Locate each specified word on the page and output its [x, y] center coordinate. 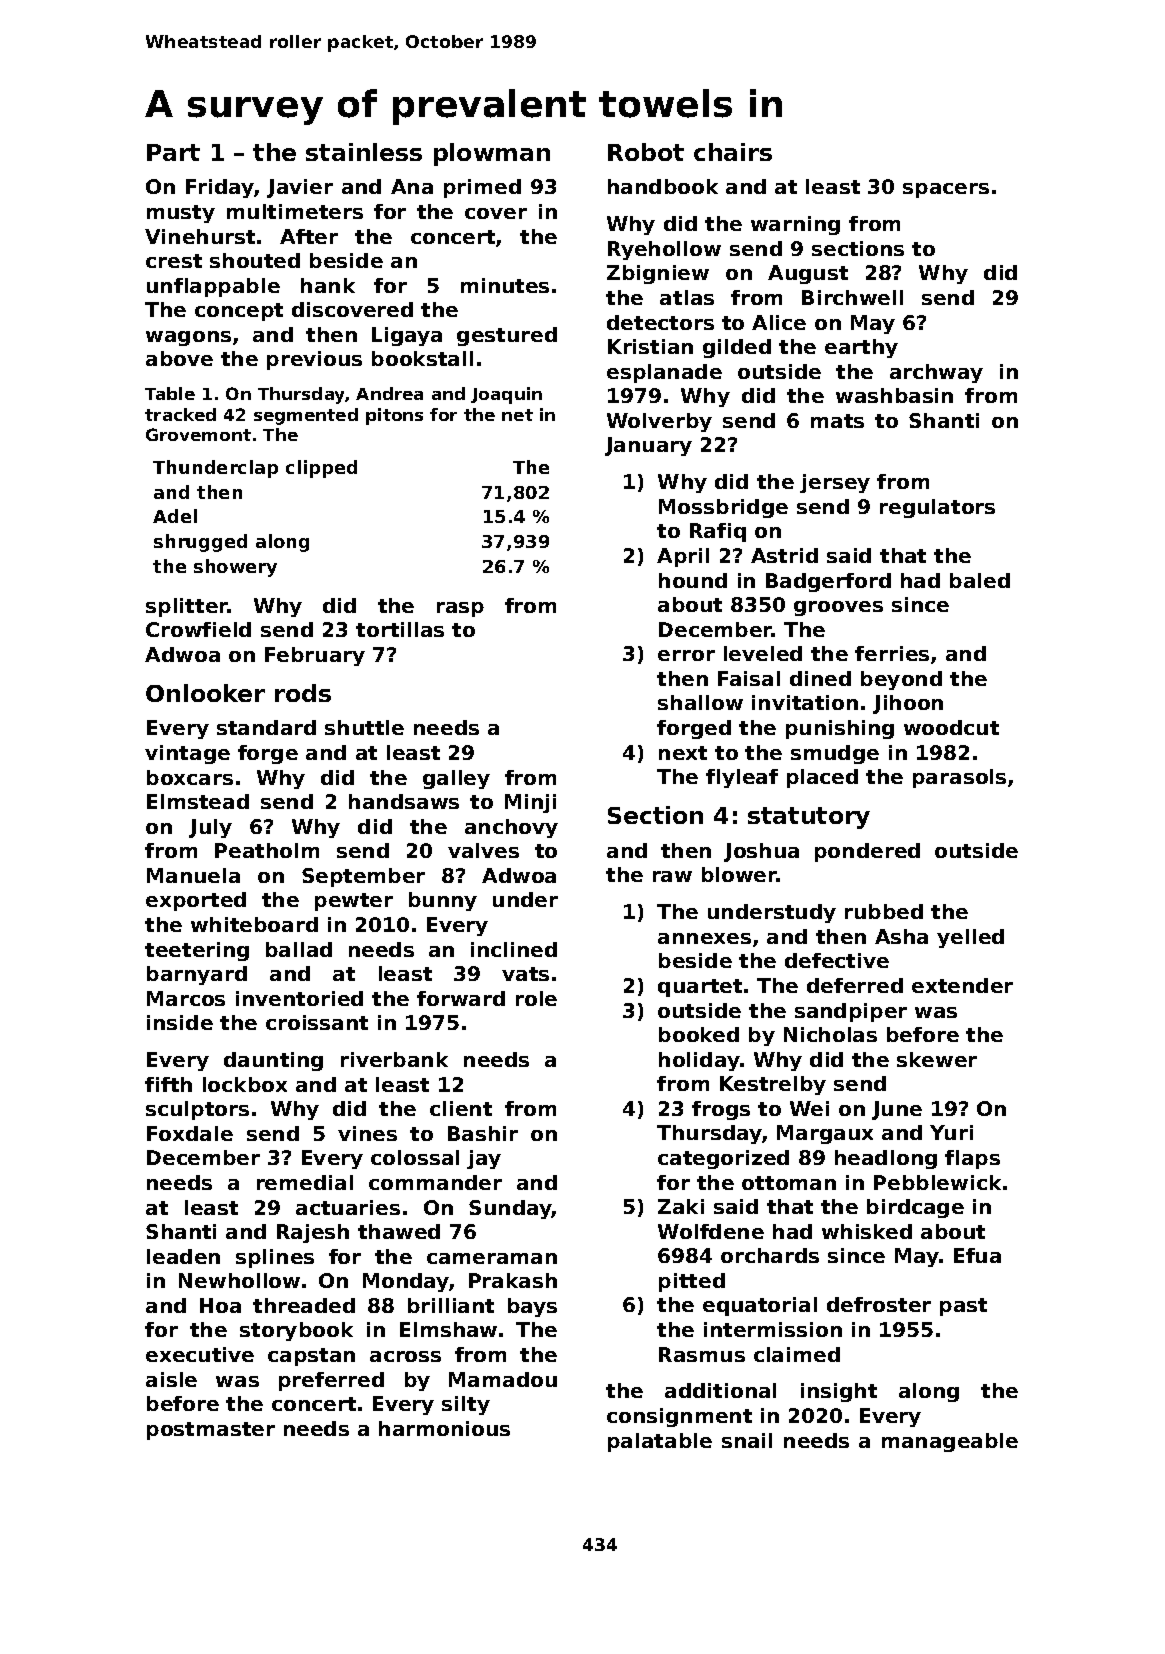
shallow [700, 702]
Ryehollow [664, 250]
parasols [959, 778]
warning [795, 225]
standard [266, 727]
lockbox [245, 1084]
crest [174, 261]
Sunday [510, 1209]
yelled [970, 938]
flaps [972, 1159]
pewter [354, 902]
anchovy [511, 828]
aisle [171, 1379]
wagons [188, 338]
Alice [779, 322]
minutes [505, 285]
